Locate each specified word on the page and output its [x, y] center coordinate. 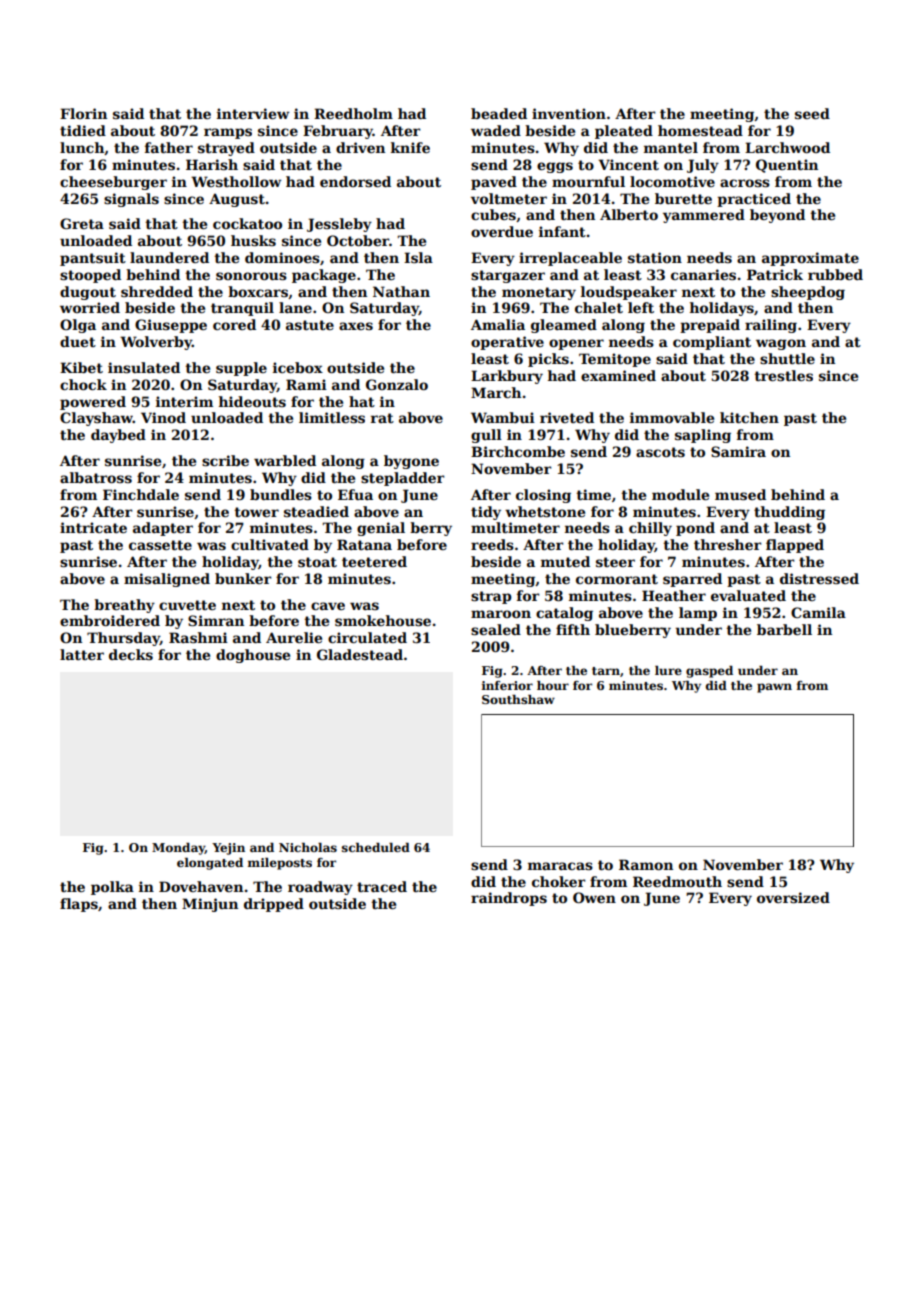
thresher [728, 544]
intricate [93, 527]
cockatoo [247, 223]
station [655, 257]
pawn [774, 688]
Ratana [364, 544]
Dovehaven [201, 886]
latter [82, 654]
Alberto [629, 214]
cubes [493, 214]
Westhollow [236, 181]
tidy [486, 513]
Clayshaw [96, 419]
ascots [660, 452]
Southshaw [518, 699]
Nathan [401, 291]
